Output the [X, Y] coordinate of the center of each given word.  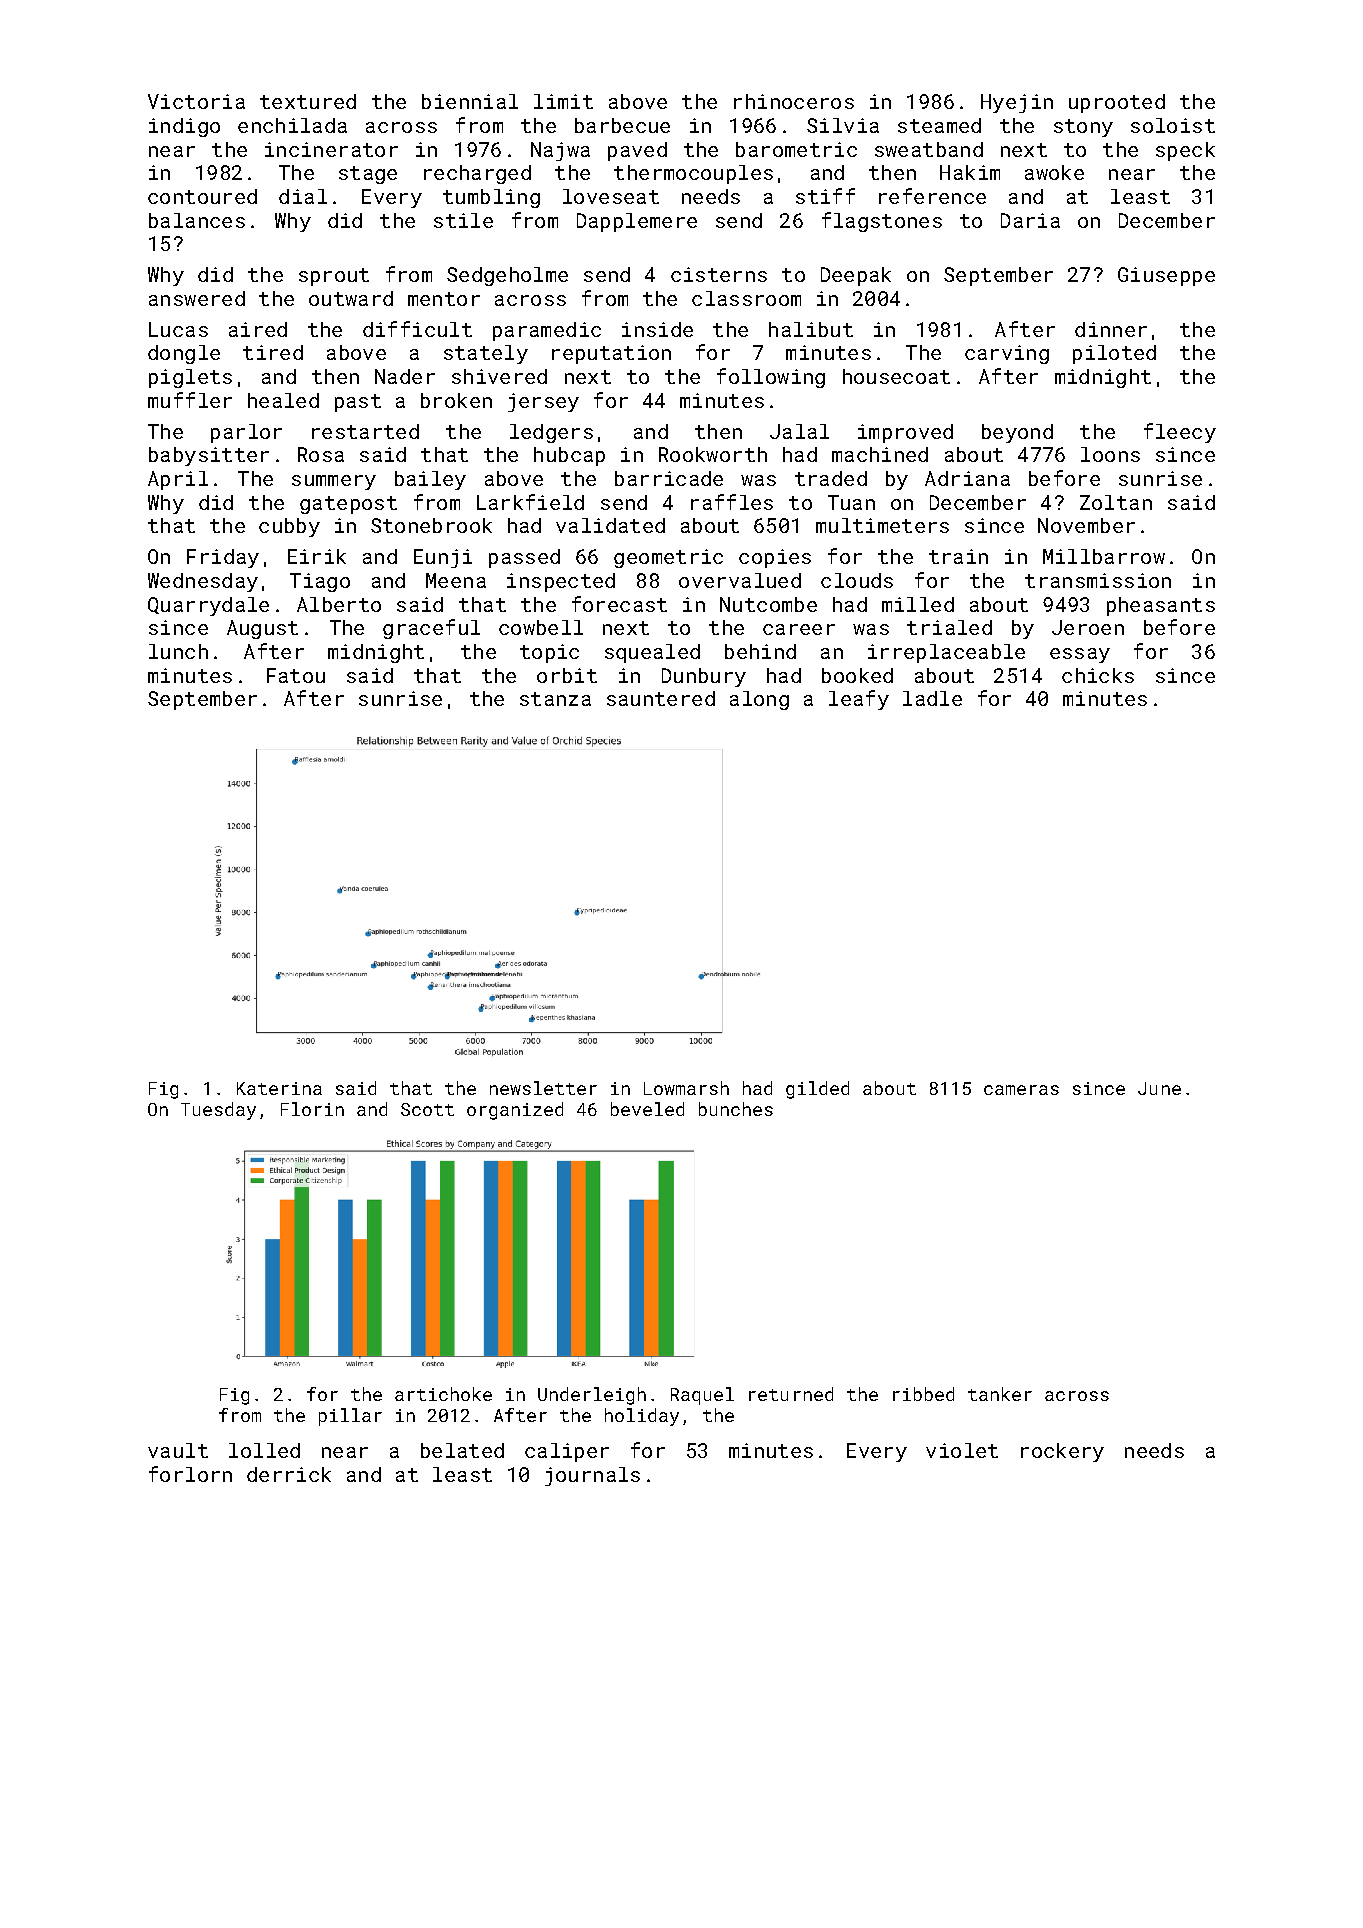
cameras [1021, 1090]
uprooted [1117, 103]
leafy [859, 700]
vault [178, 1450]
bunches [736, 1109]
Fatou [296, 675]
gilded [817, 1090]
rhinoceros [794, 101]
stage [368, 175]
